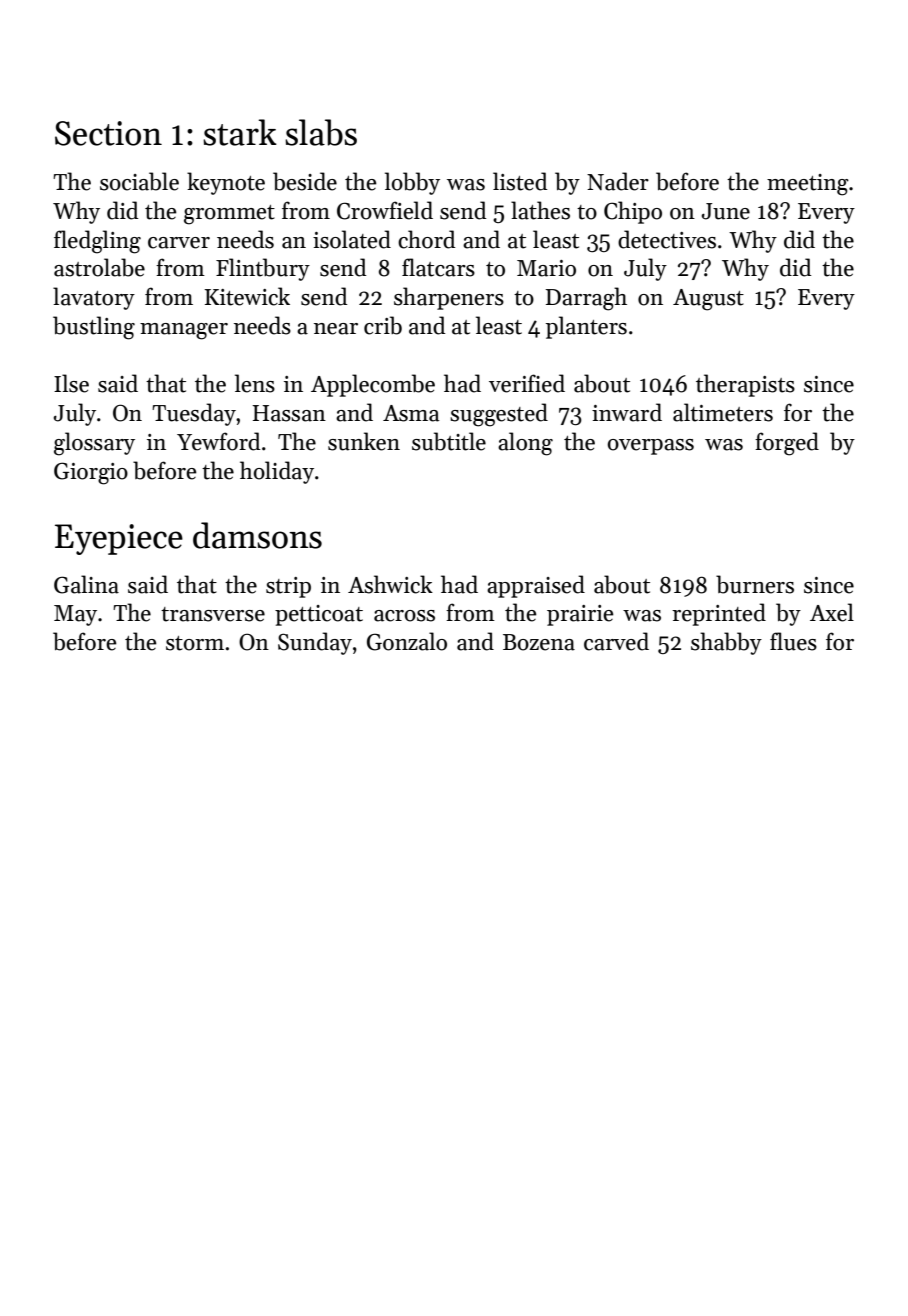 Image resolution: width=908 pixels, height=1316 pixels. What do you see at coordinates (808, 185) in the screenshot?
I see `meeting` at bounding box center [808, 185].
